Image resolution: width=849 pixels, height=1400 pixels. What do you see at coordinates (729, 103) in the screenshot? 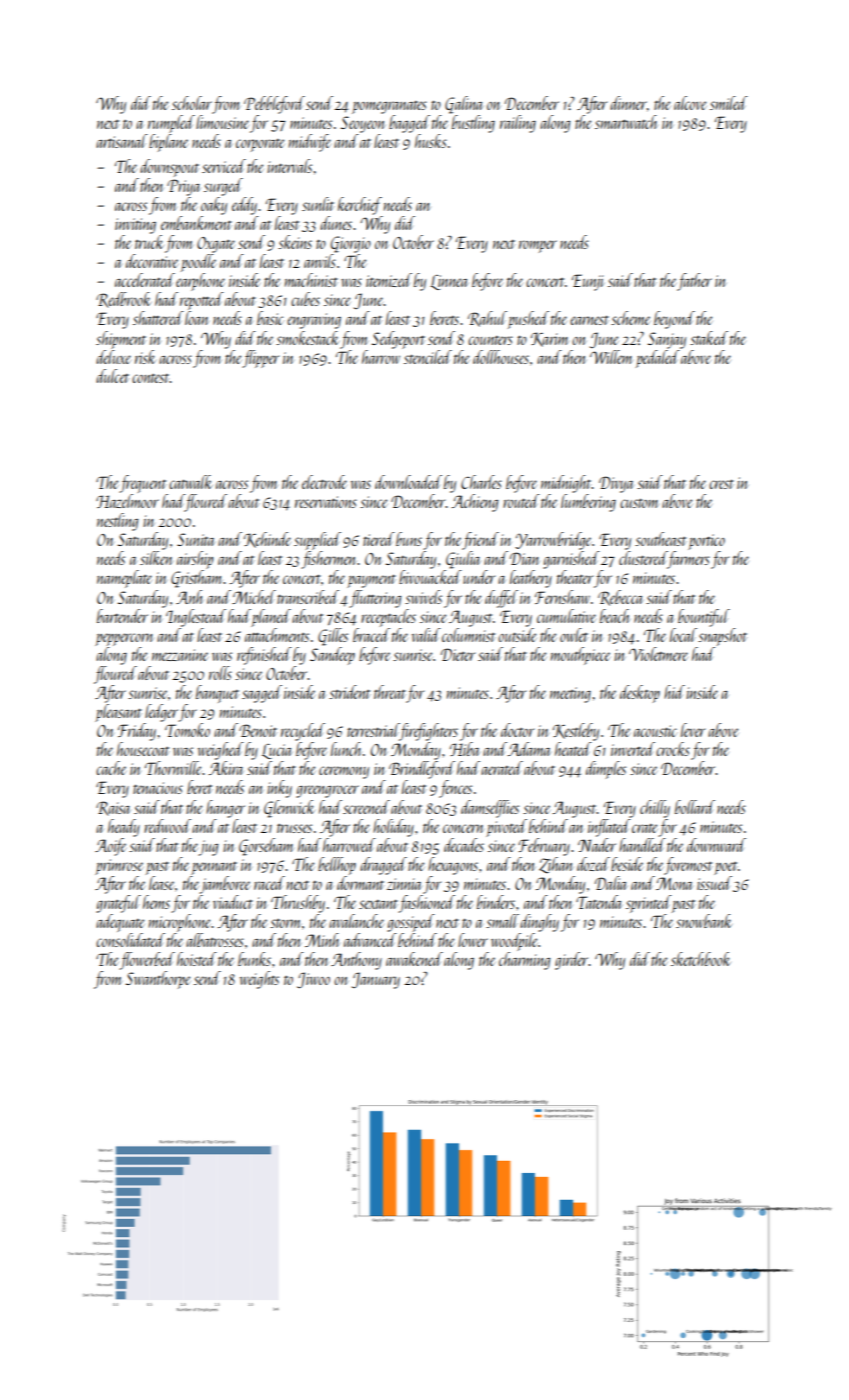
I see `smiled` at bounding box center [729, 103].
